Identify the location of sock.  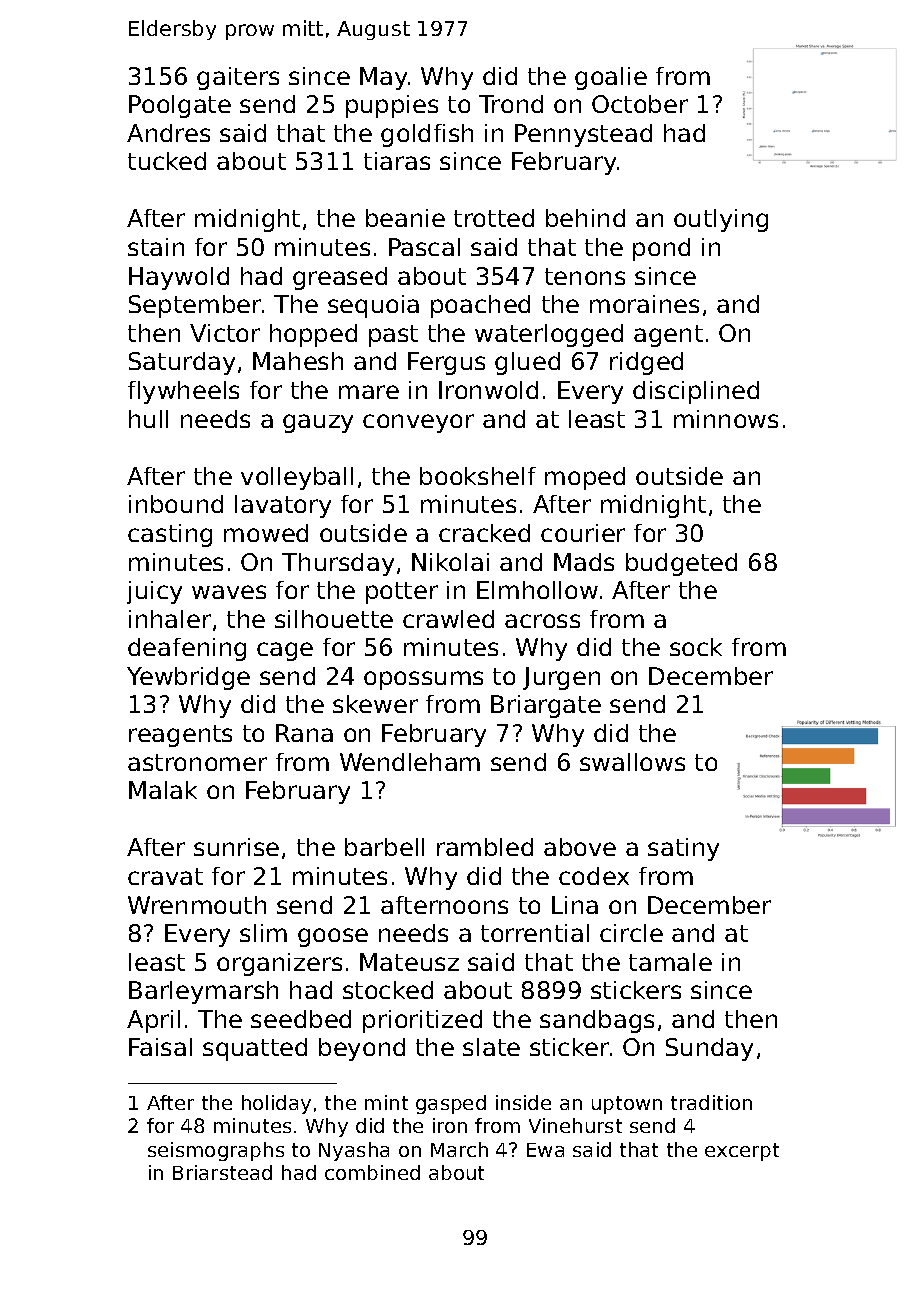
(696, 647).
